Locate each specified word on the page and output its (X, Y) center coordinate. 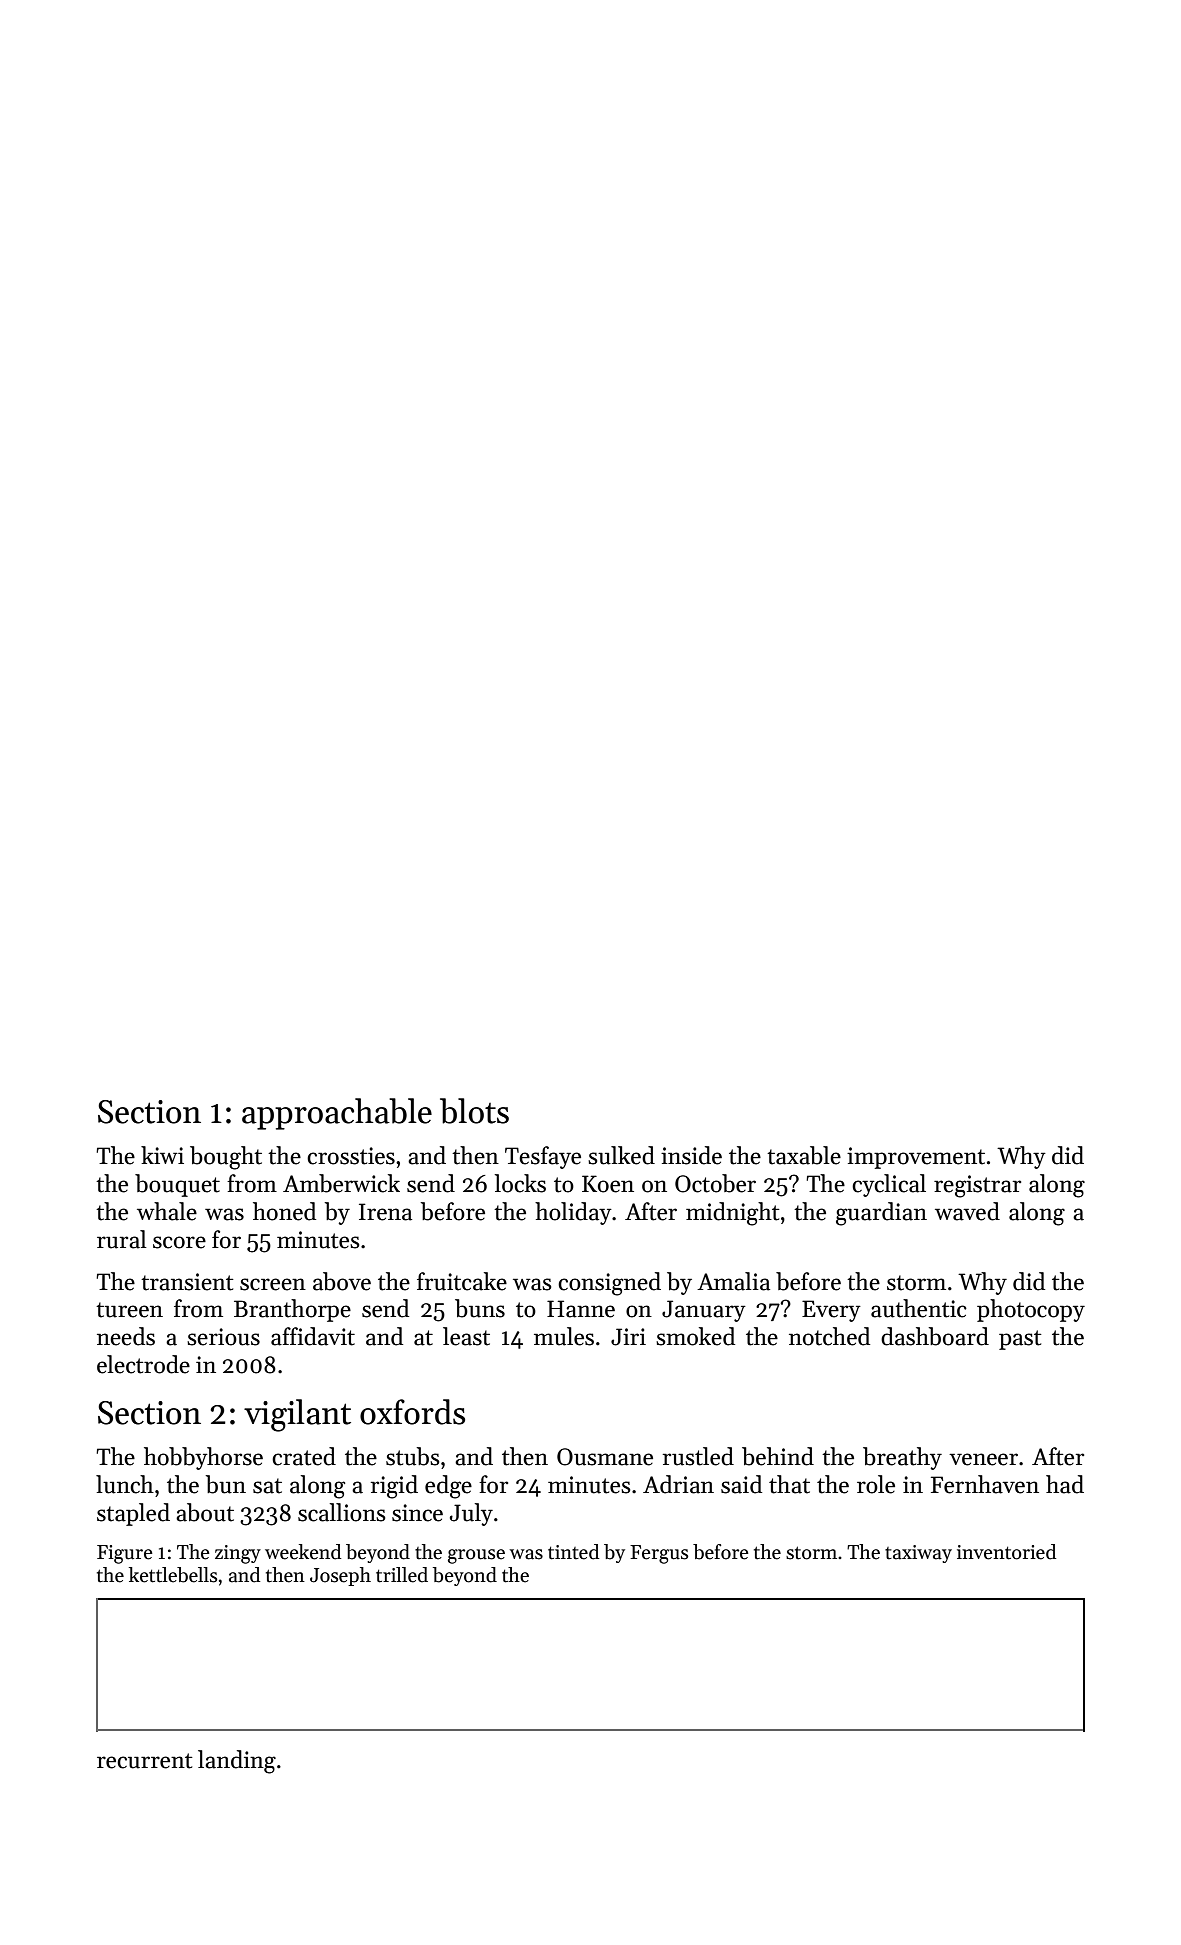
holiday (573, 1213)
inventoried (1006, 1552)
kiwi (162, 1155)
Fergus (659, 1554)
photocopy (1031, 1310)
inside (691, 1155)
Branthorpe (292, 1310)
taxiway (918, 1554)
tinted (573, 1552)
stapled (133, 1514)
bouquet (177, 1185)
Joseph (340, 1576)
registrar (977, 1186)
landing (237, 1762)
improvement (916, 1158)
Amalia (733, 1281)
